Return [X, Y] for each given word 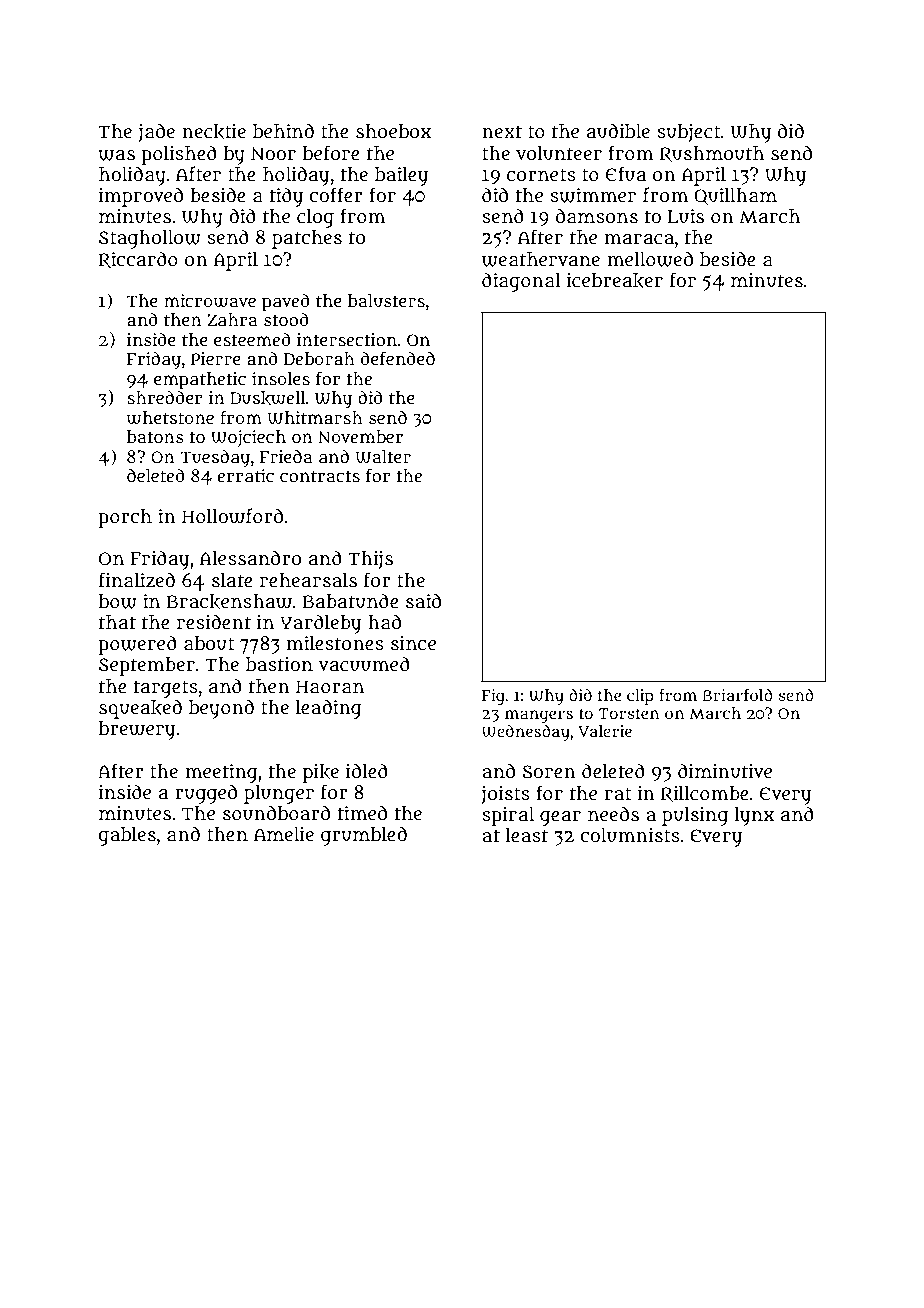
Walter [383, 457]
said [423, 601]
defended [398, 358]
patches [307, 239]
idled [367, 771]
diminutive [725, 771]
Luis [686, 216]
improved [140, 197]
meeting [221, 773]
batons [155, 436]
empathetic [200, 381]
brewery [137, 730]
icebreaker [614, 281]
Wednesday [526, 733]
